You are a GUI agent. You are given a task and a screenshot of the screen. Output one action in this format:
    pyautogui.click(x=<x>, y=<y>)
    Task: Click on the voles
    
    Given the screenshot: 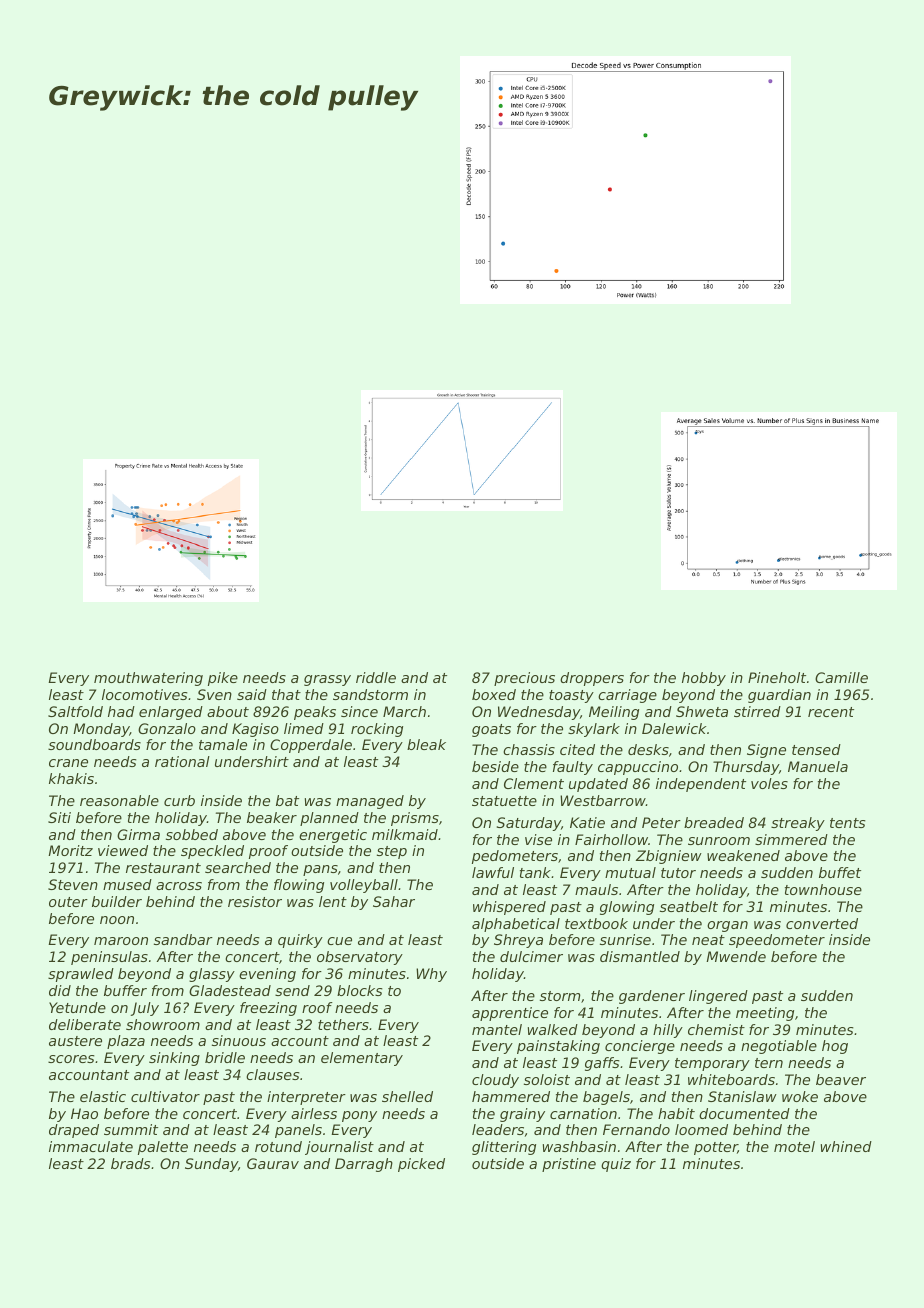 What is the action you would take?
    pyautogui.click(x=769, y=783)
